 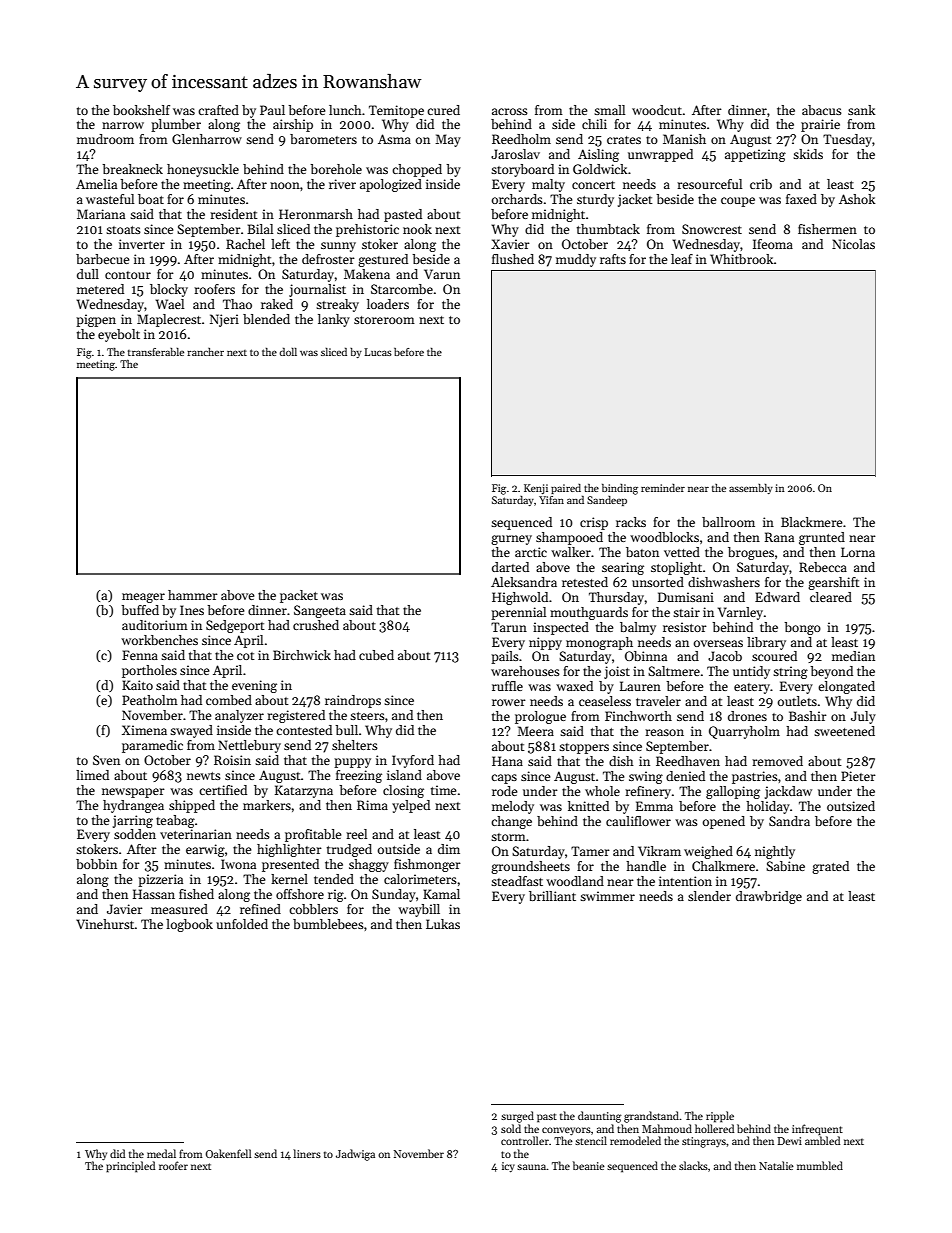 I want to click on Quarryholm, so click(x=744, y=732).
